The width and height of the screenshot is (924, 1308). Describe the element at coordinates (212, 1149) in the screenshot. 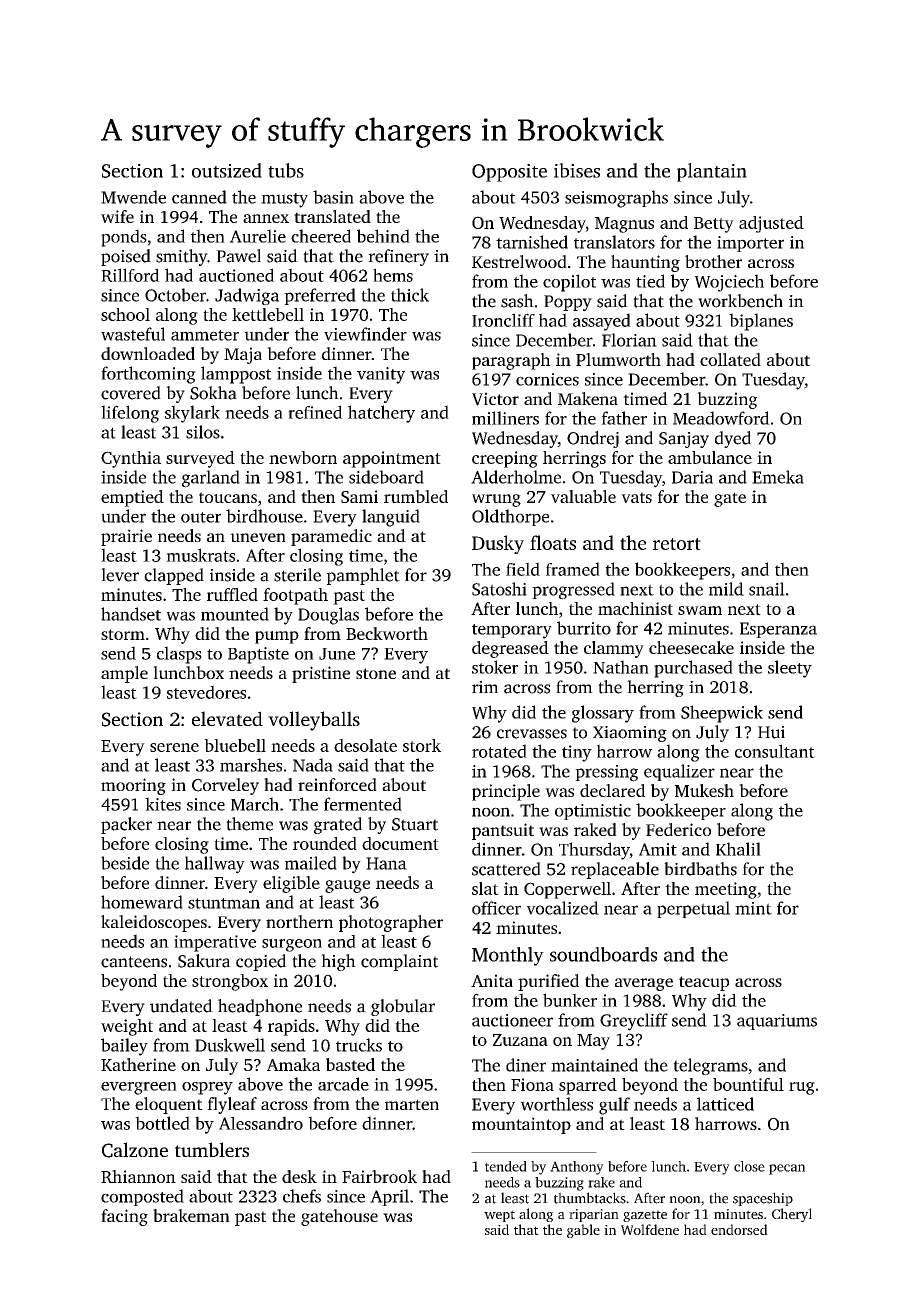

I see `tumblers` at that location.
